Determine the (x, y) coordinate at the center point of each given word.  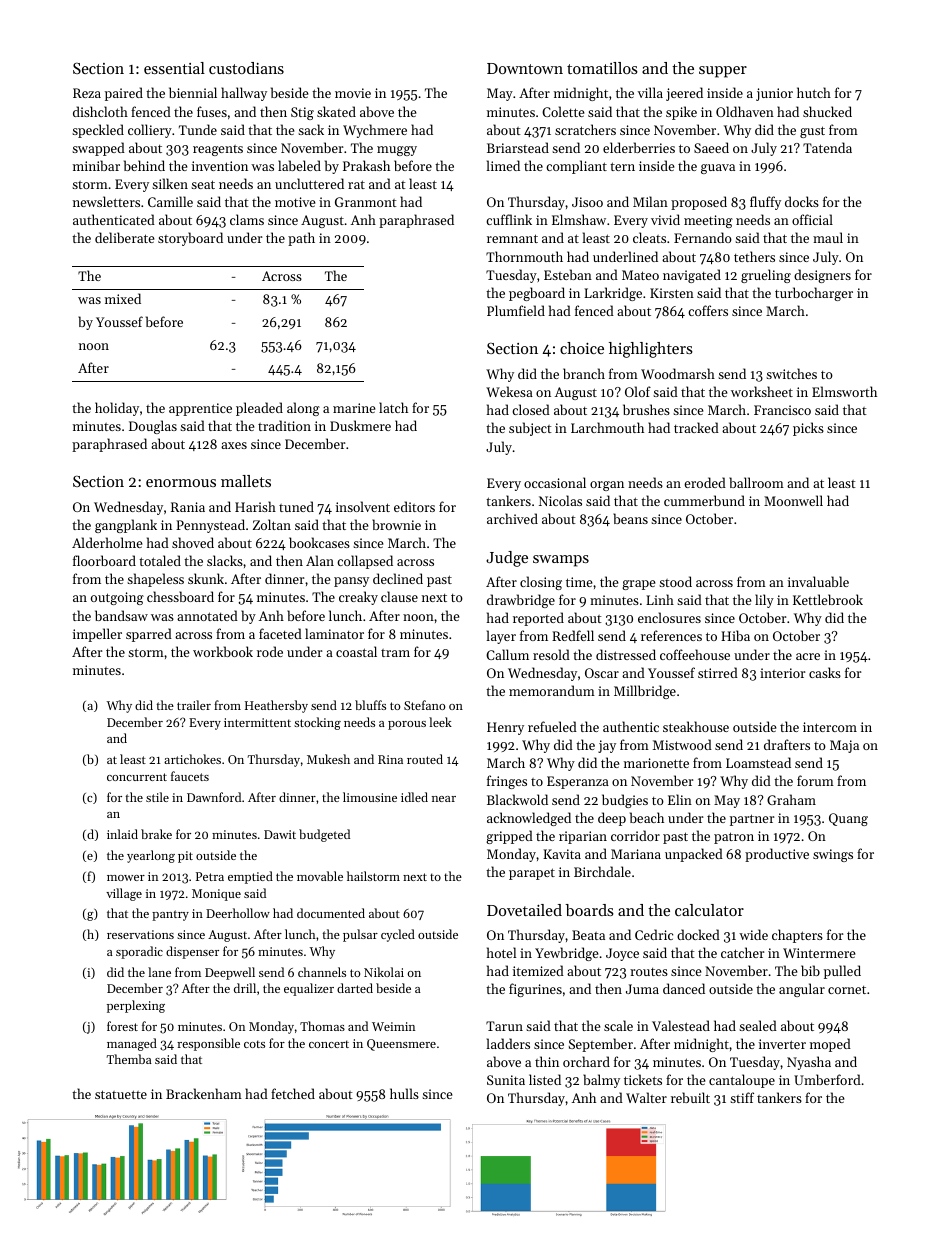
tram (395, 653)
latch (393, 407)
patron (734, 838)
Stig (302, 113)
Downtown (525, 68)
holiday (117, 409)
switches (791, 373)
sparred (149, 635)
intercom (830, 727)
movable (320, 876)
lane (159, 972)
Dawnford (214, 797)
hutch (814, 92)
